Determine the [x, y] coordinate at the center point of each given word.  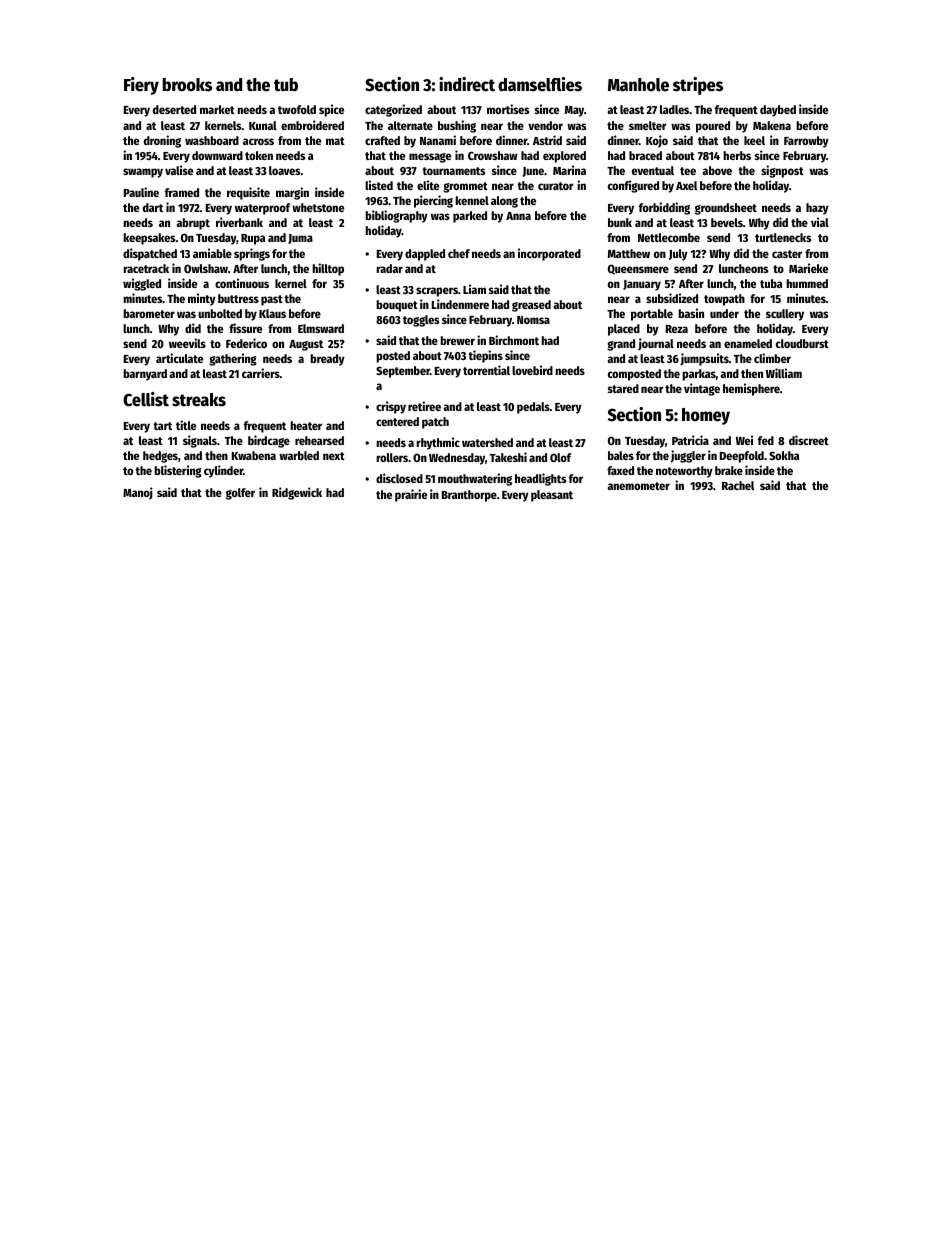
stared [623, 388]
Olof [560, 457]
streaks [199, 400]
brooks [187, 85]
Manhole [638, 85]
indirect [467, 84]
